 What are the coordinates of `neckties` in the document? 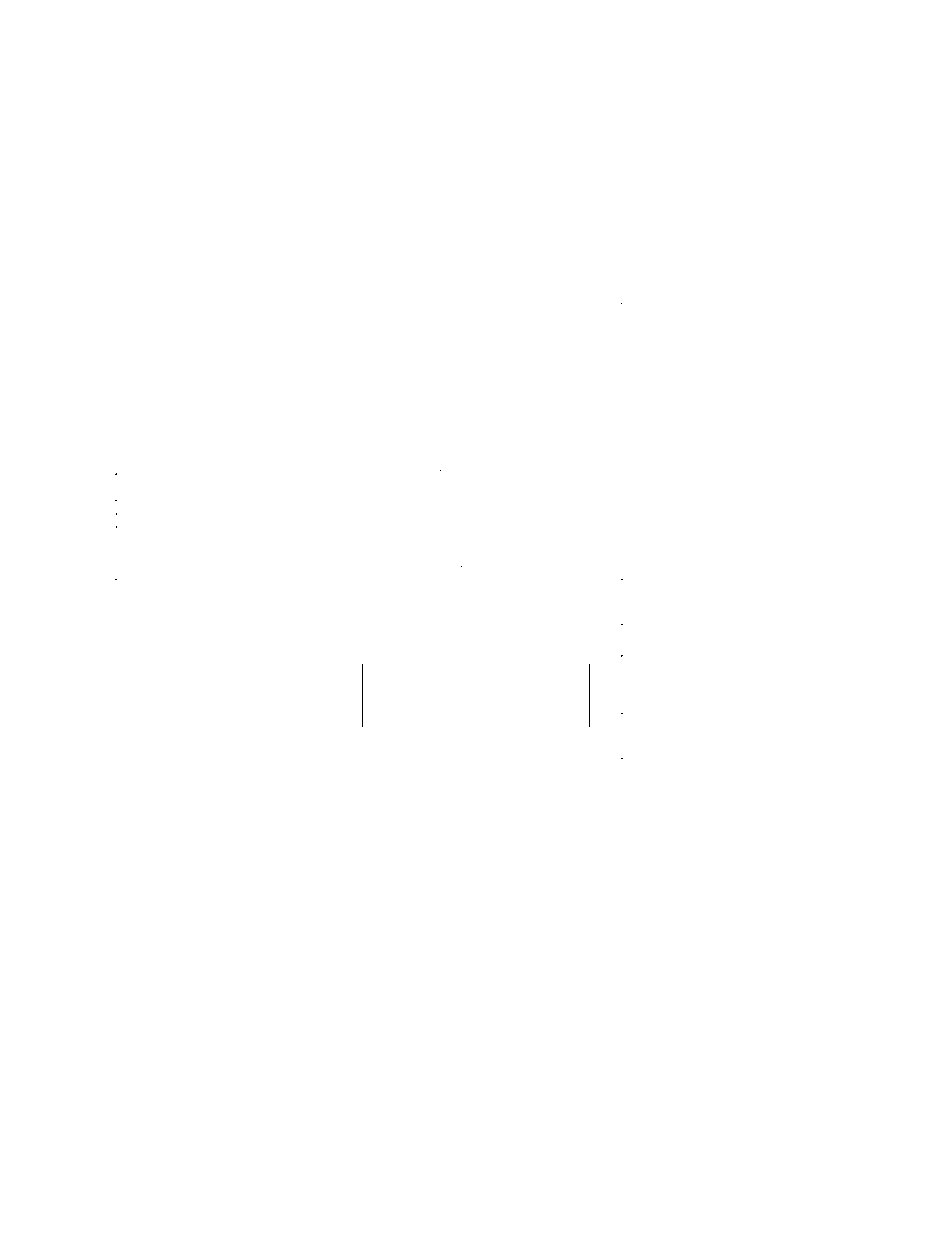 It's located at (421, 500).
